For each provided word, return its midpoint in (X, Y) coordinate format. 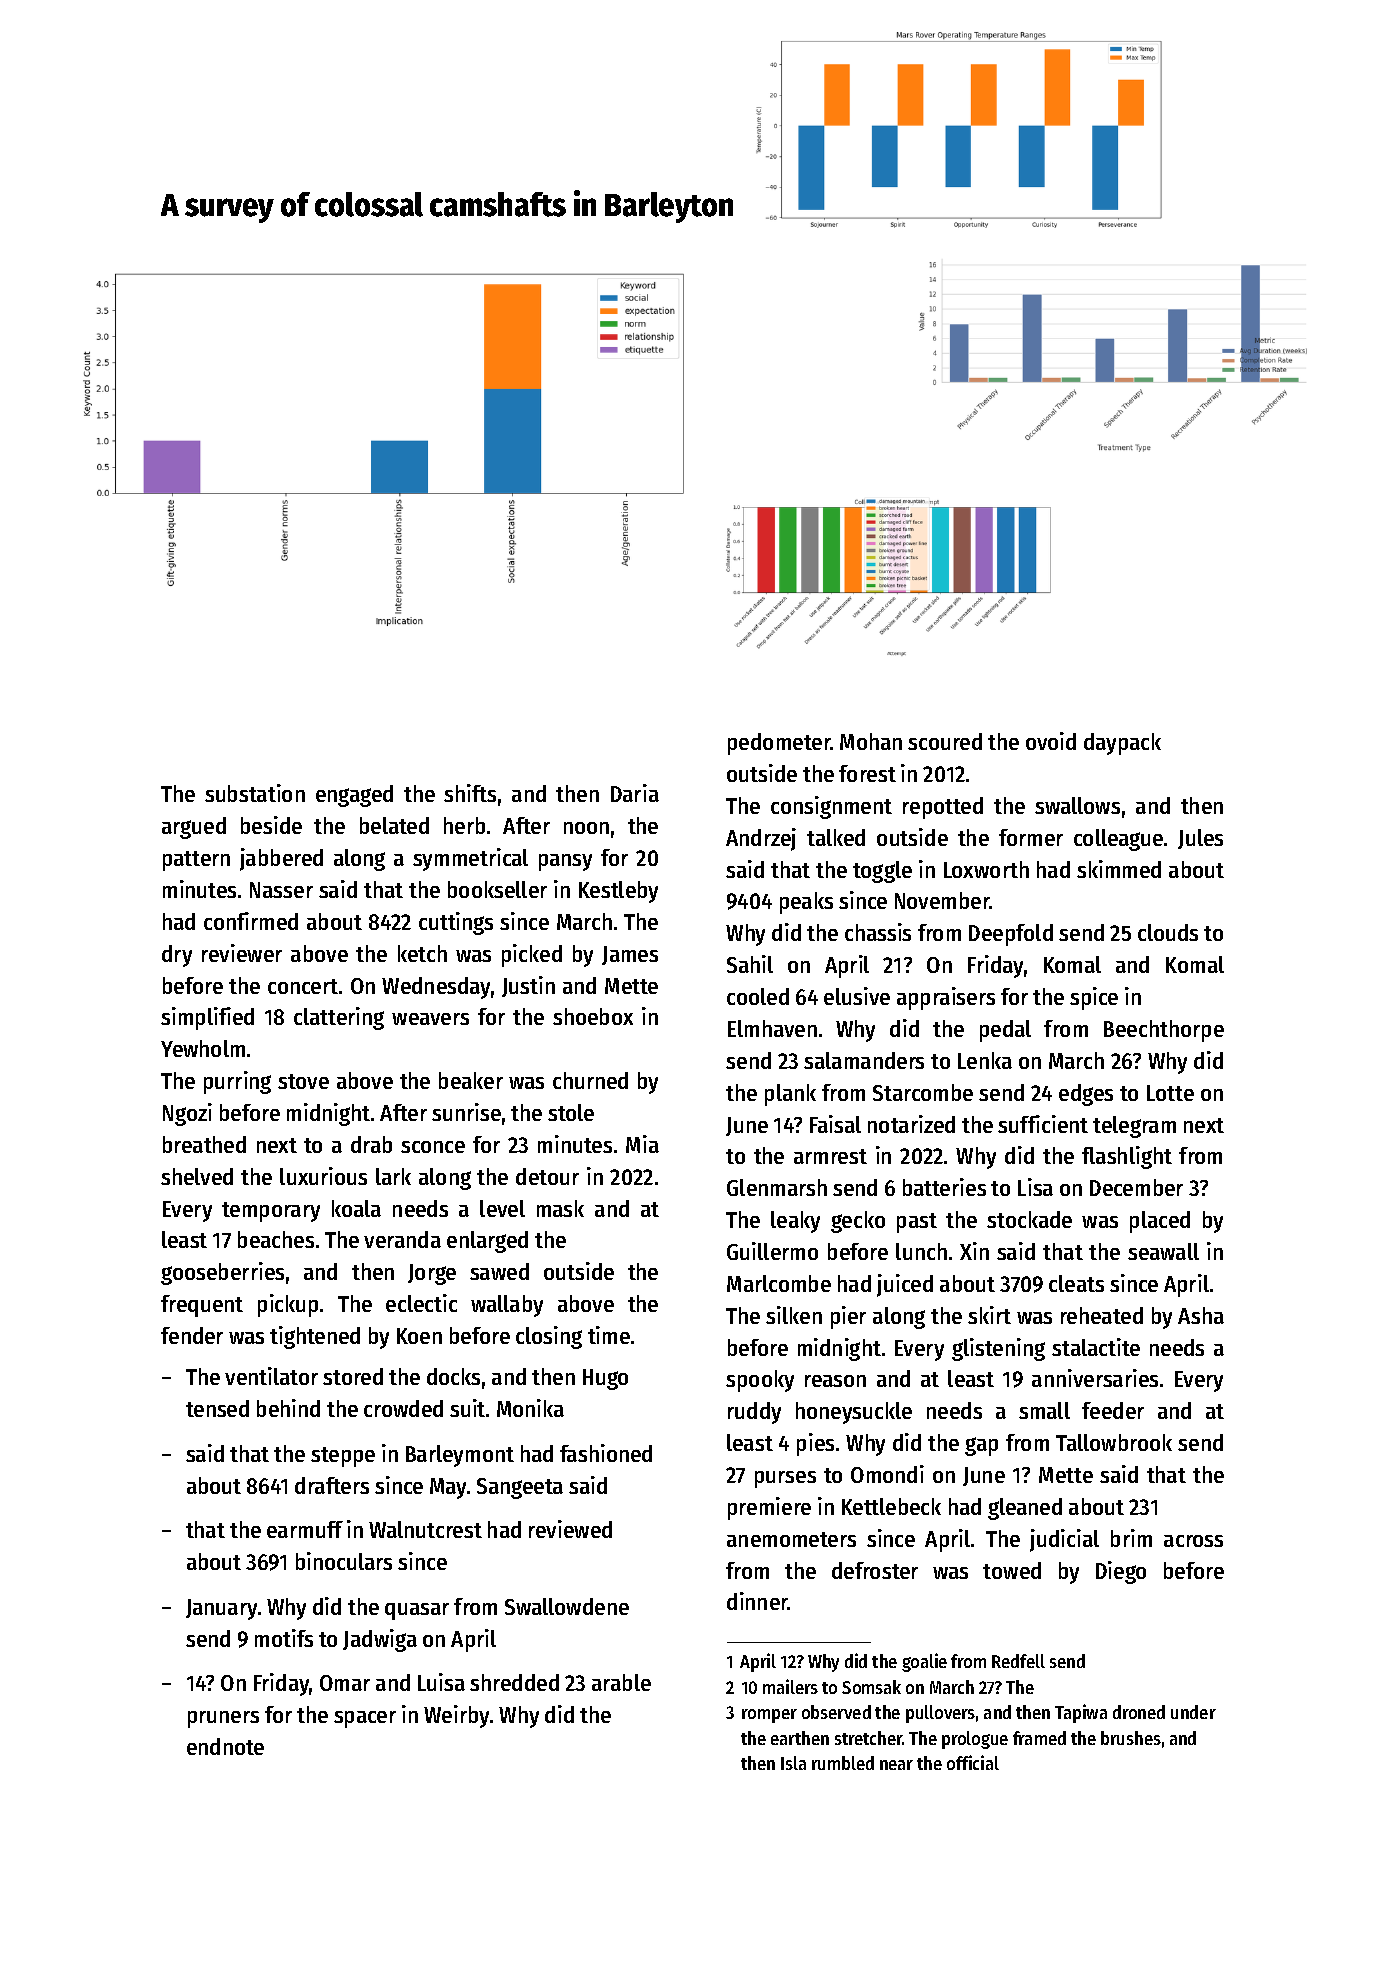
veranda (402, 1239)
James (630, 955)
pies (815, 1444)
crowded (403, 1408)
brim (1131, 1538)
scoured (945, 741)
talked (836, 837)
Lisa (1035, 1187)
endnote (225, 1746)
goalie (924, 1662)
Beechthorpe (1164, 1031)
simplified (207, 1018)
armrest (830, 1156)
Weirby (456, 1716)
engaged (354, 796)
